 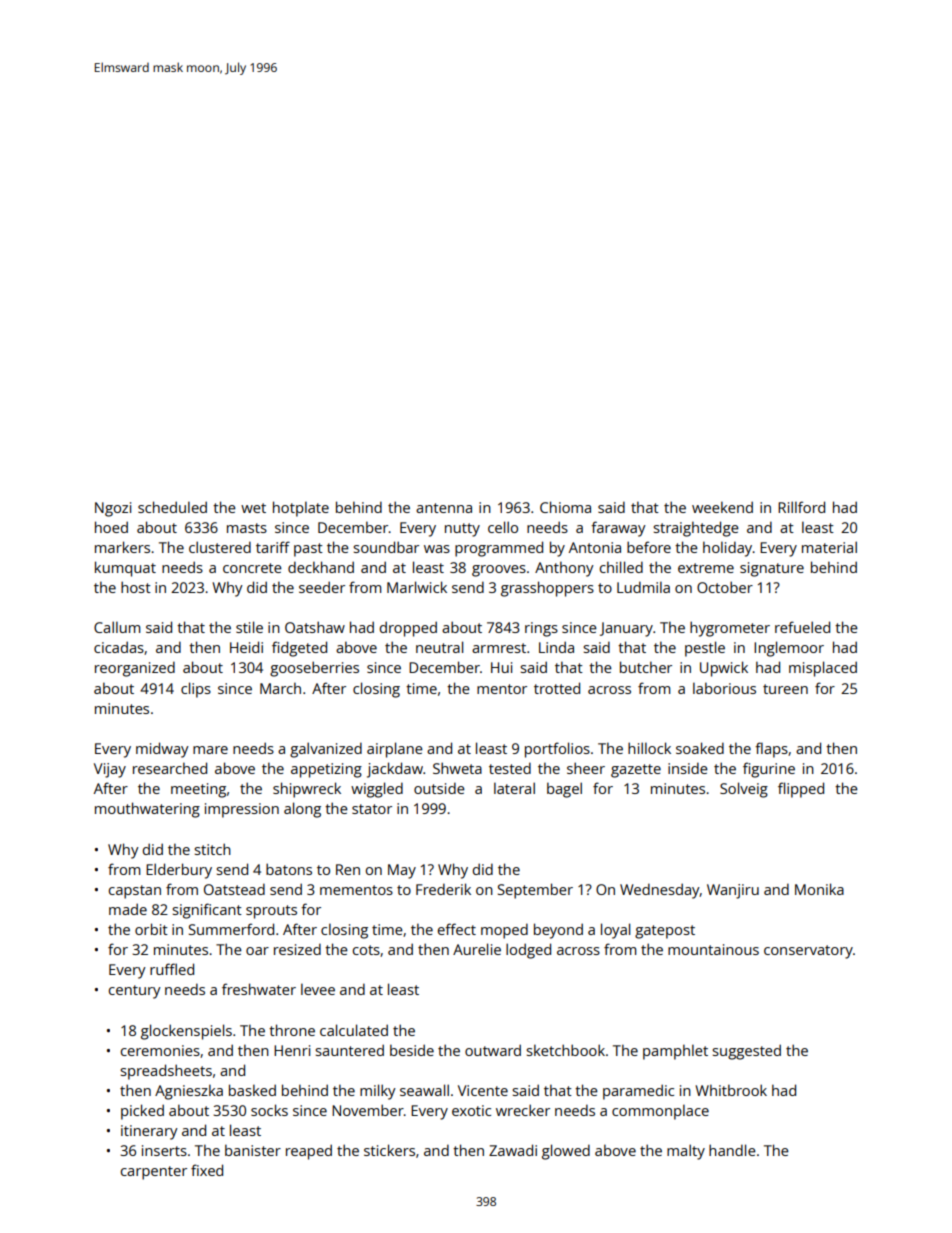 What do you see at coordinates (154, 1173) in the screenshot?
I see `carpenter` at bounding box center [154, 1173].
